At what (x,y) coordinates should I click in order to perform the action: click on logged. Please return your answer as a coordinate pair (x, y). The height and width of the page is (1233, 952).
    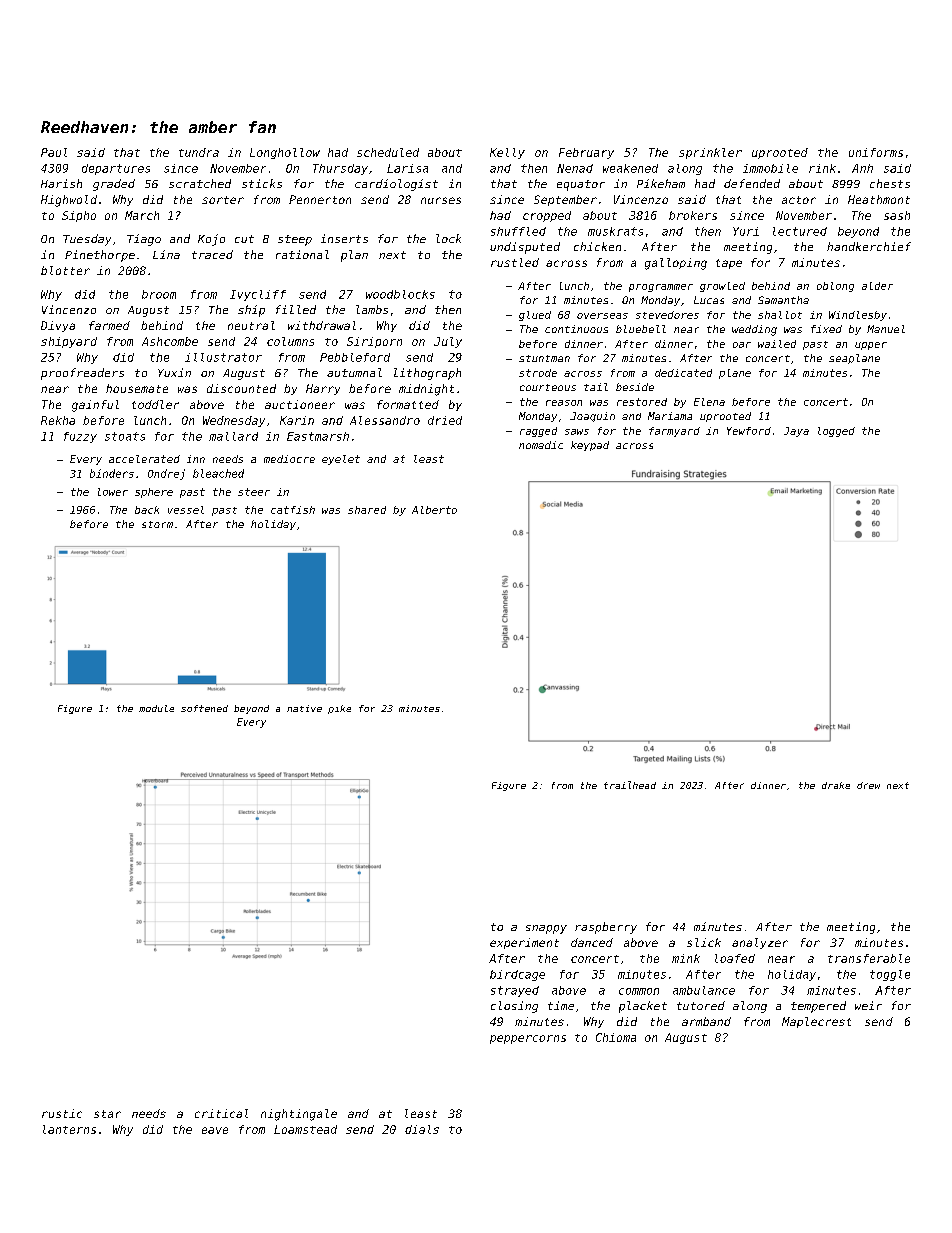
    Looking at the image, I should click on (836, 432).
